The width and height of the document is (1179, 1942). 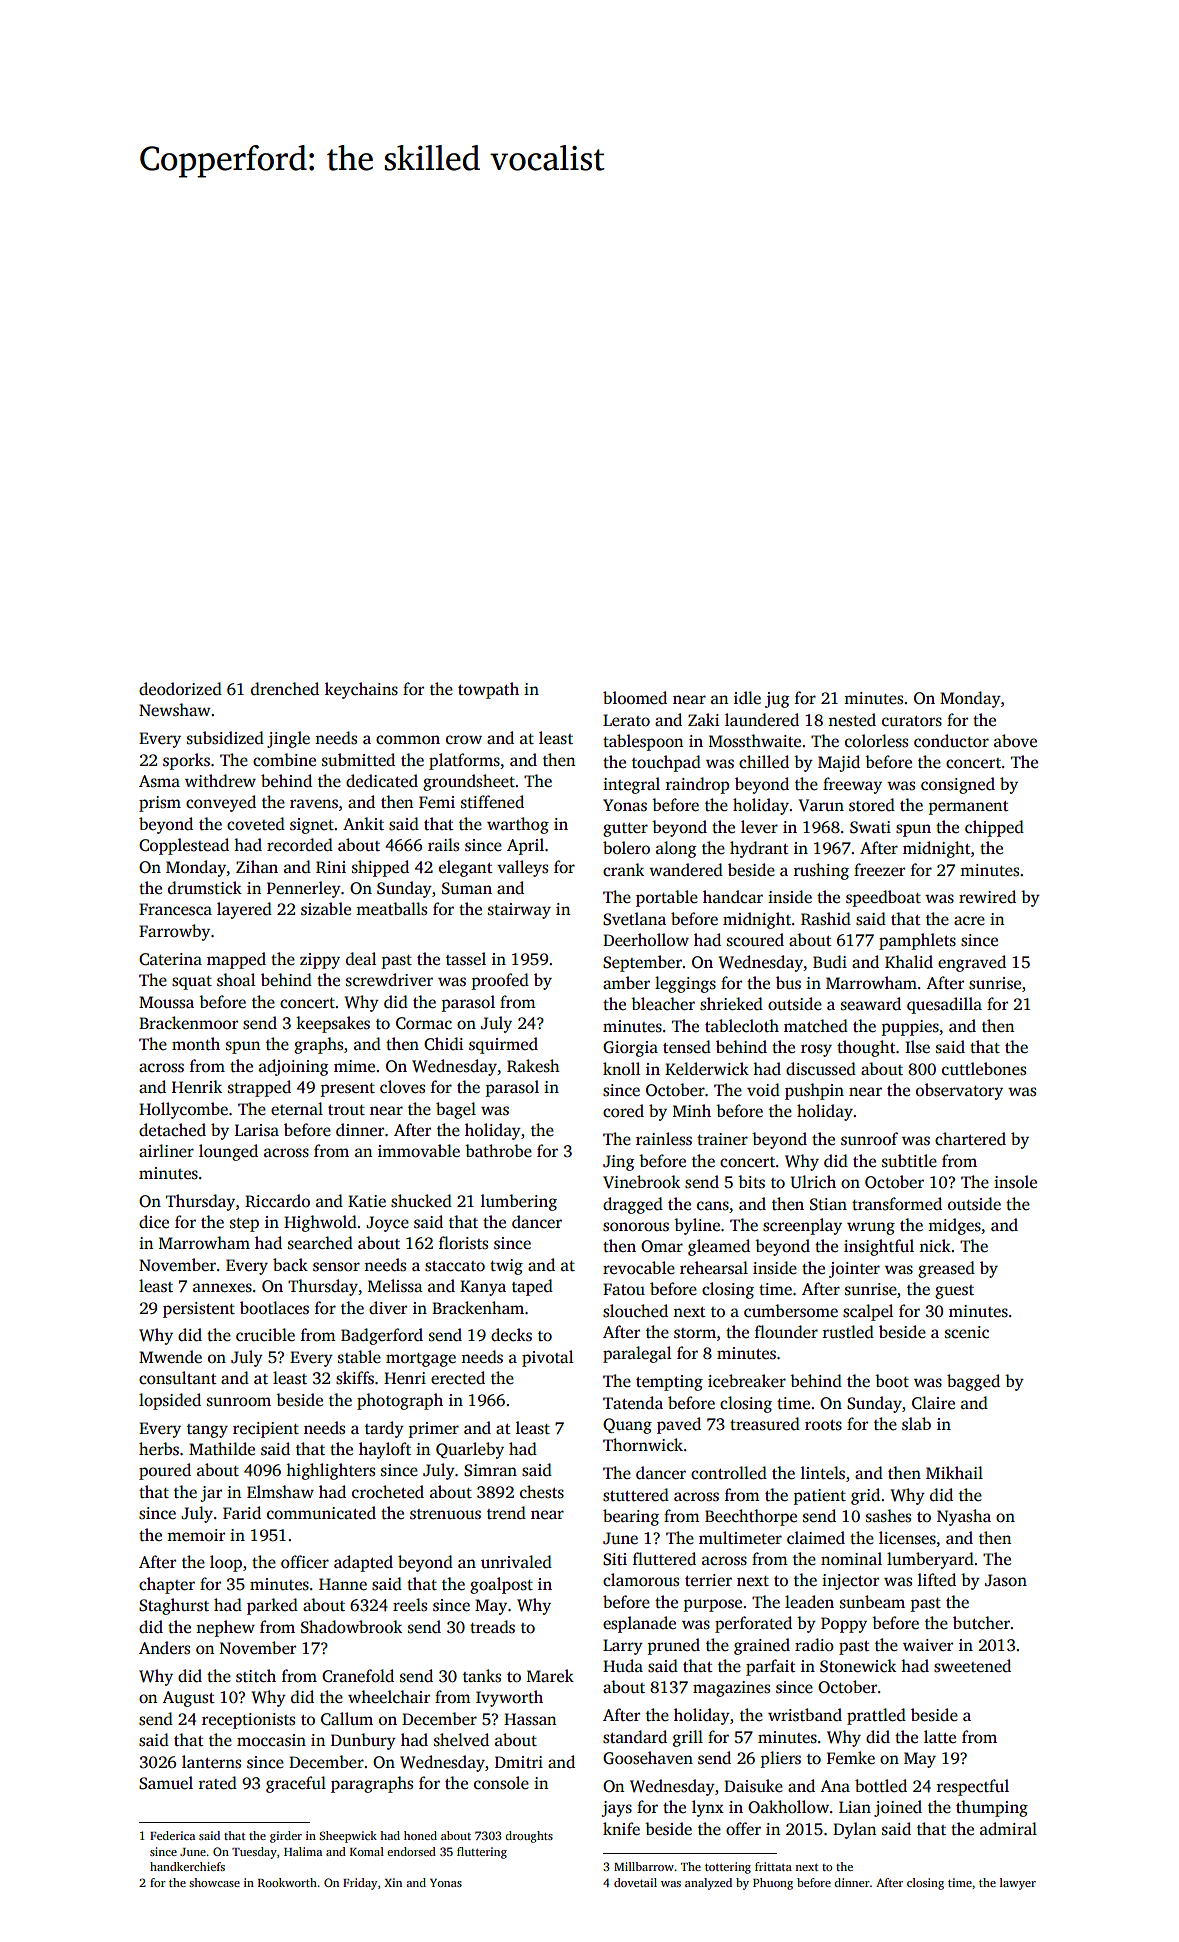 I want to click on towpath, so click(x=488, y=690).
